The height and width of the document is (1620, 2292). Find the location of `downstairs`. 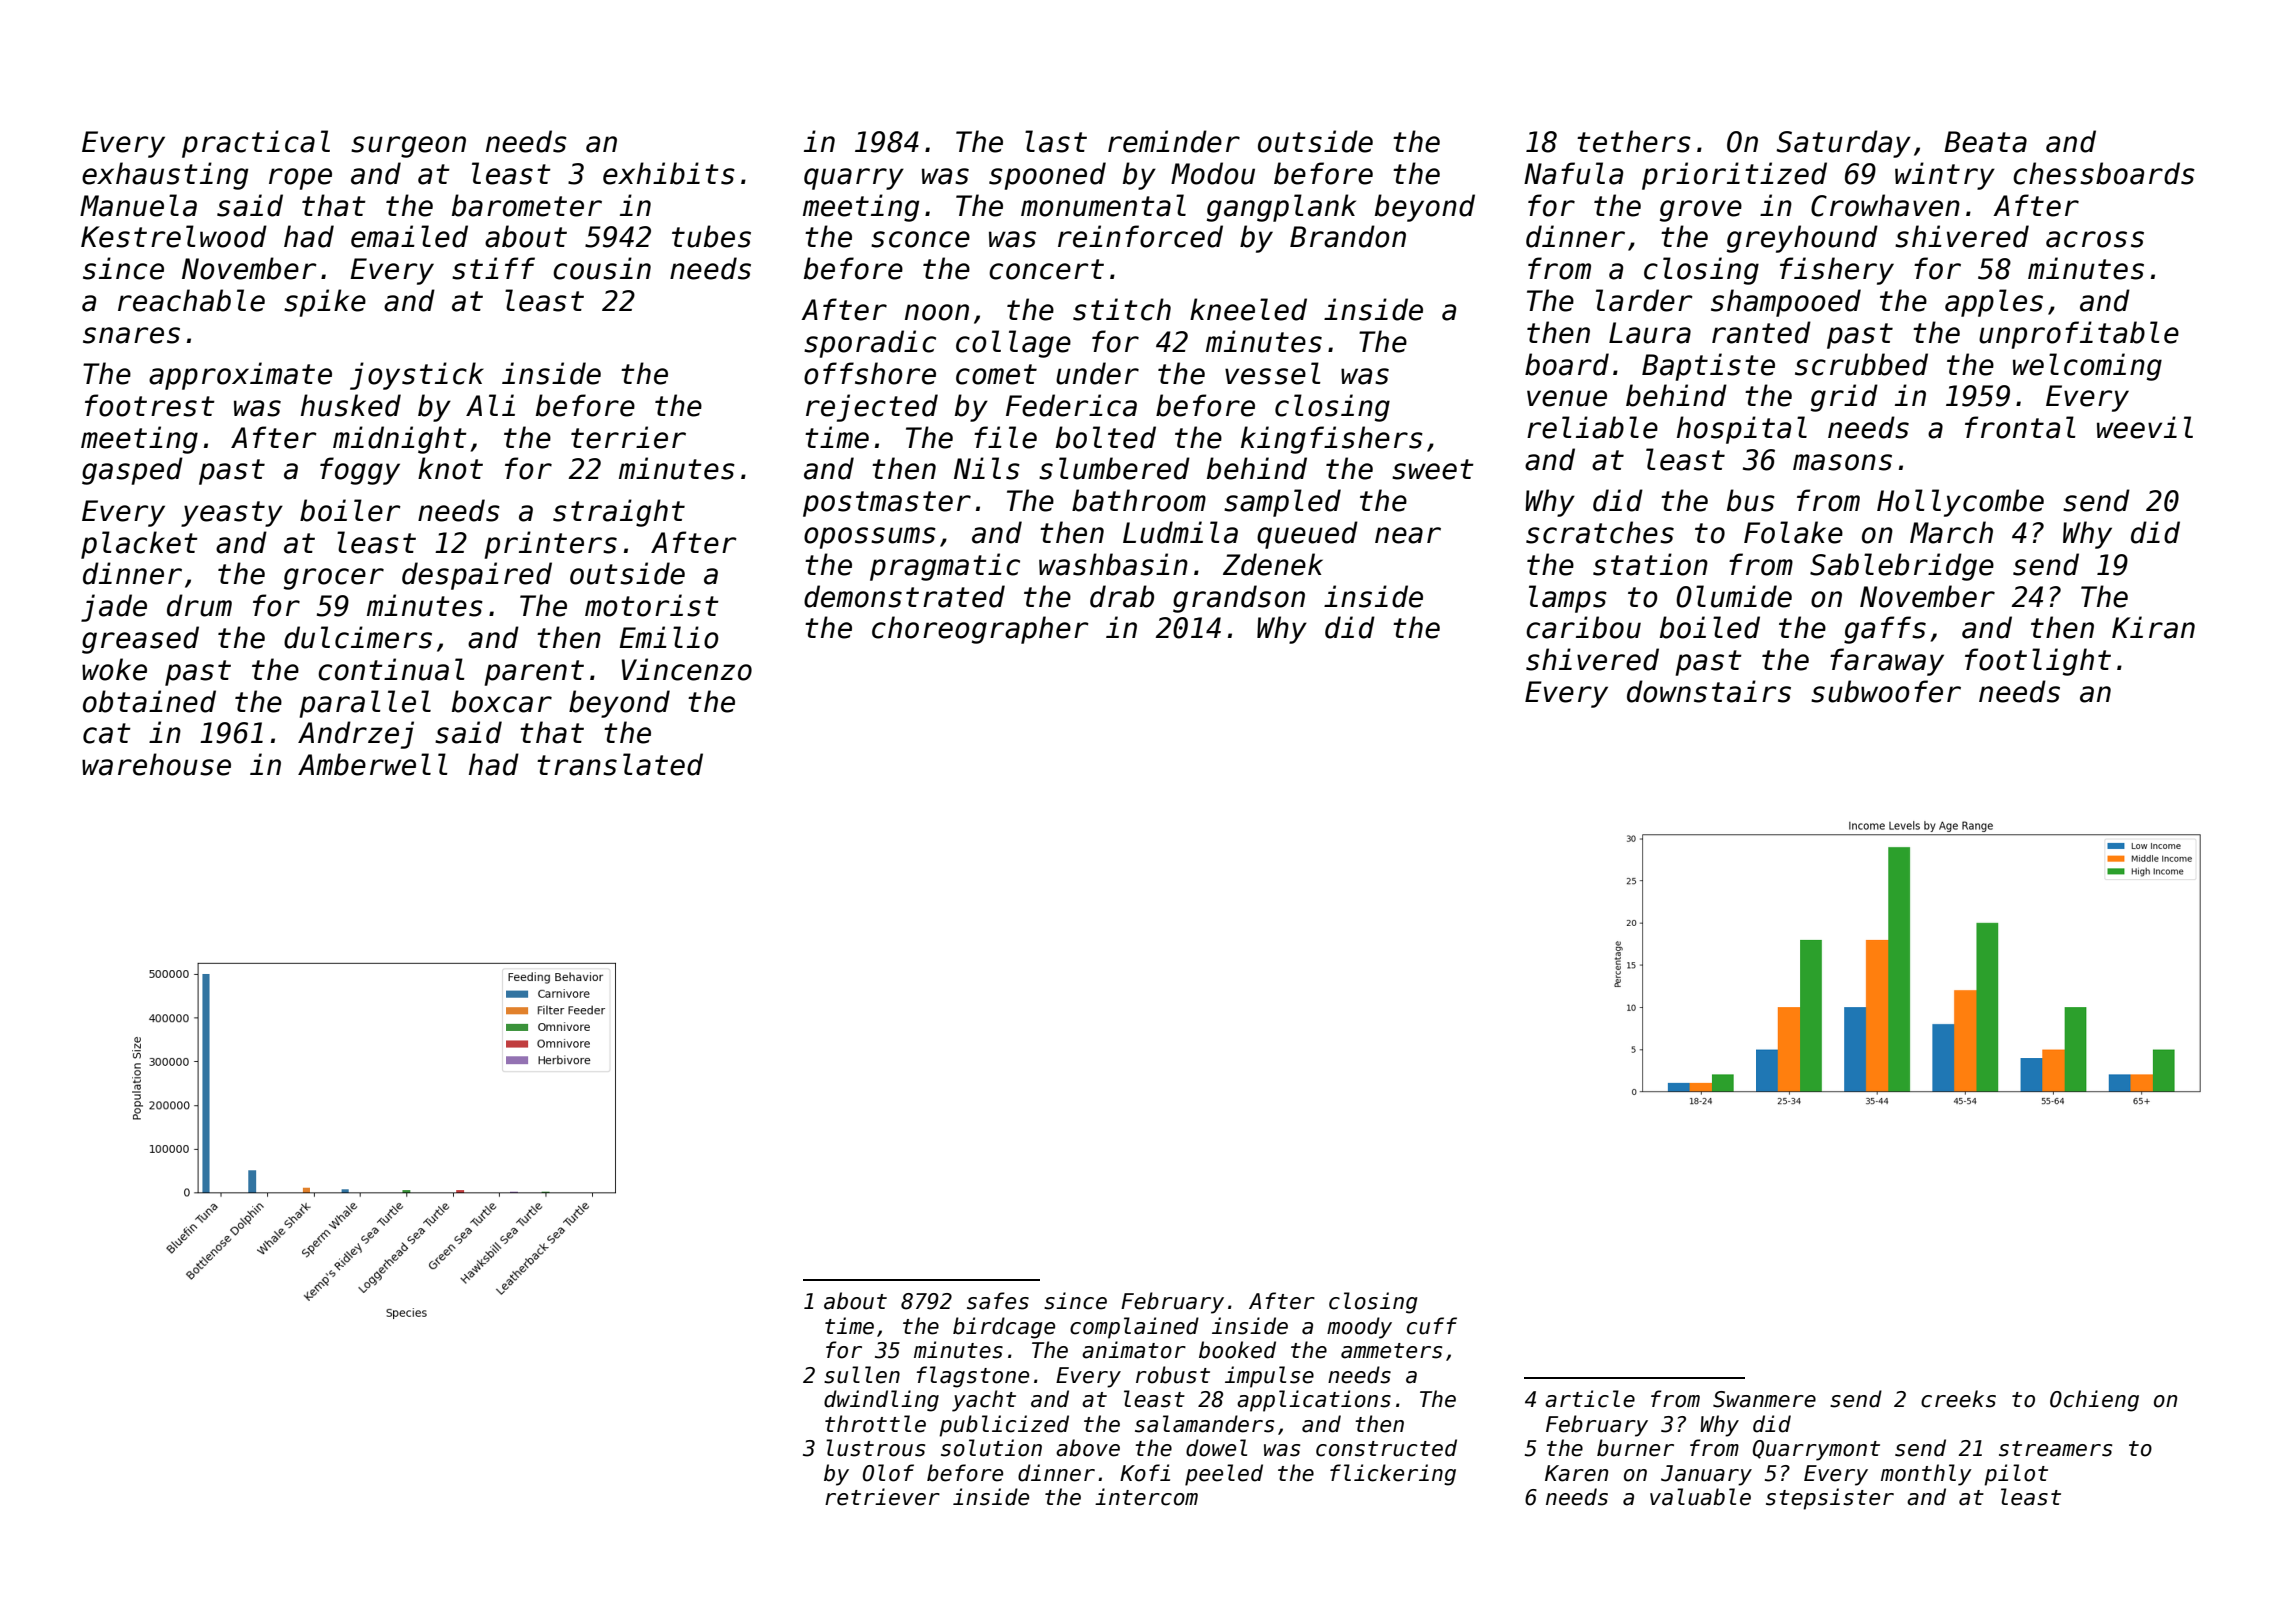

downstairs is located at coordinates (1709, 691).
